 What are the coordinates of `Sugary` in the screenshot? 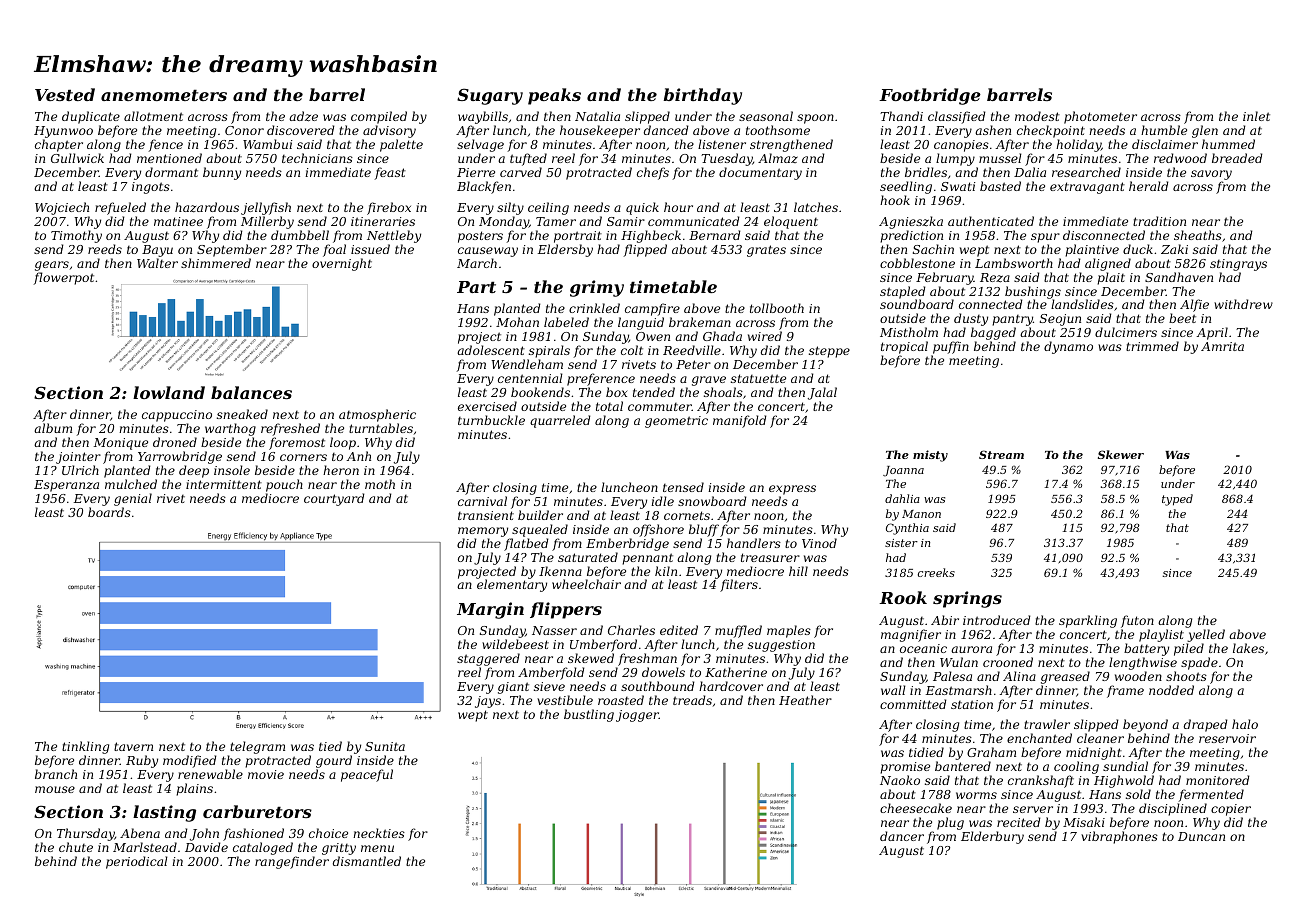 It's located at (490, 96).
